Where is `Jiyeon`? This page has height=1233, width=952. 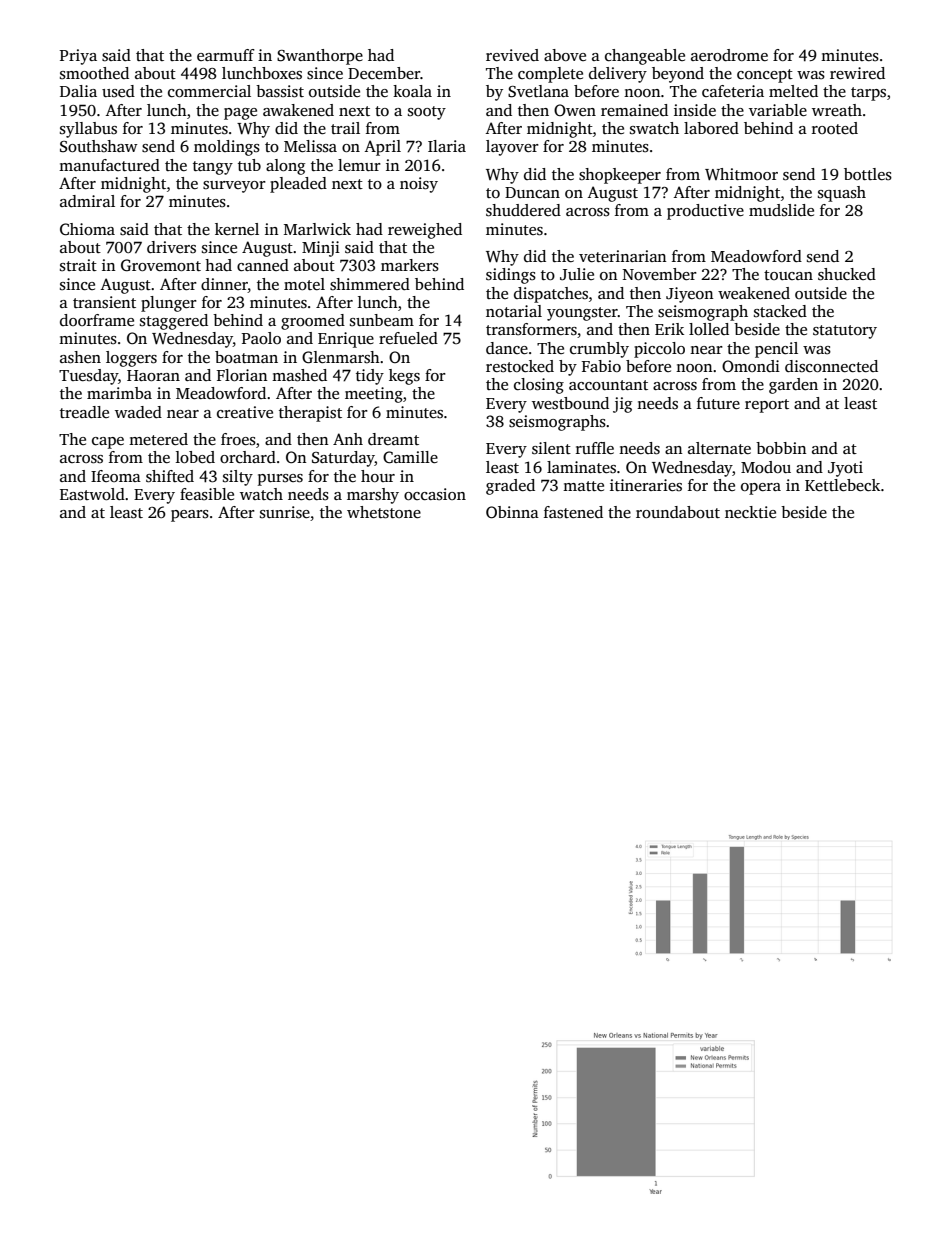 Jiyeon is located at coordinates (690, 295).
